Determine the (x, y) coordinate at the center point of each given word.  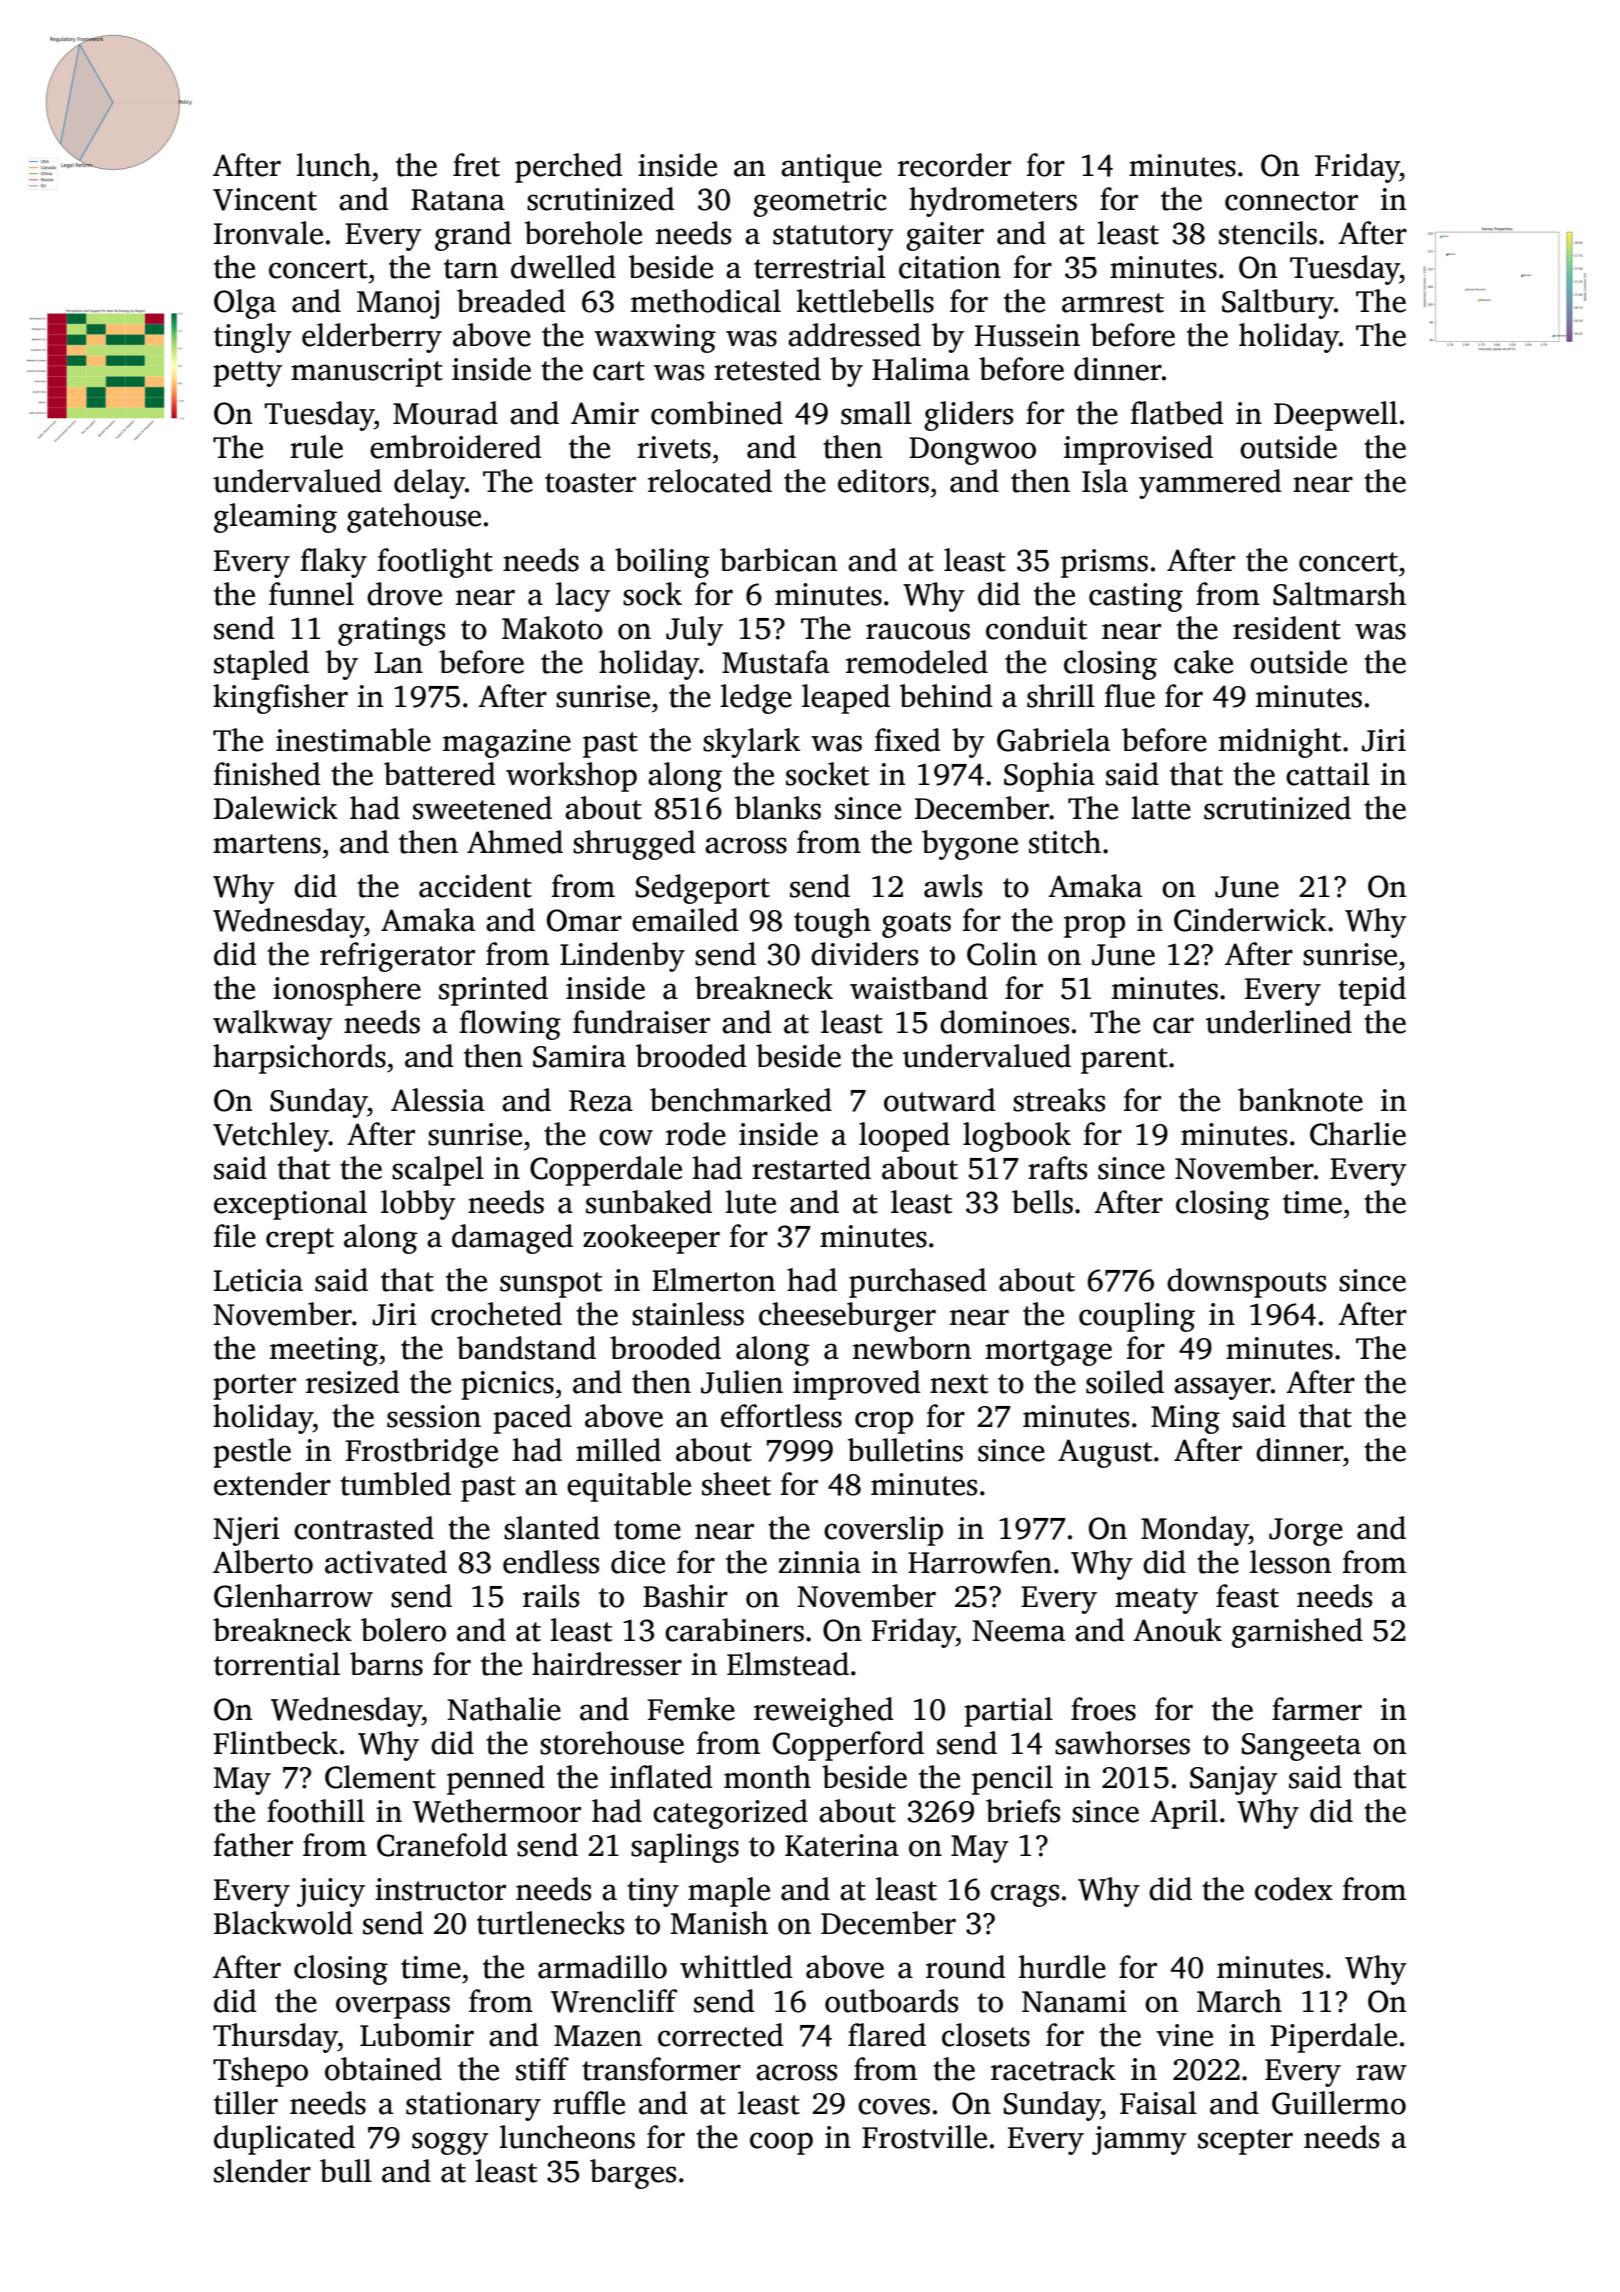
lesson (1290, 1562)
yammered (1210, 484)
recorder (954, 165)
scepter (1245, 2142)
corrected (720, 2035)
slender (262, 2171)
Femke (691, 1709)
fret (476, 165)
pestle (252, 1453)
